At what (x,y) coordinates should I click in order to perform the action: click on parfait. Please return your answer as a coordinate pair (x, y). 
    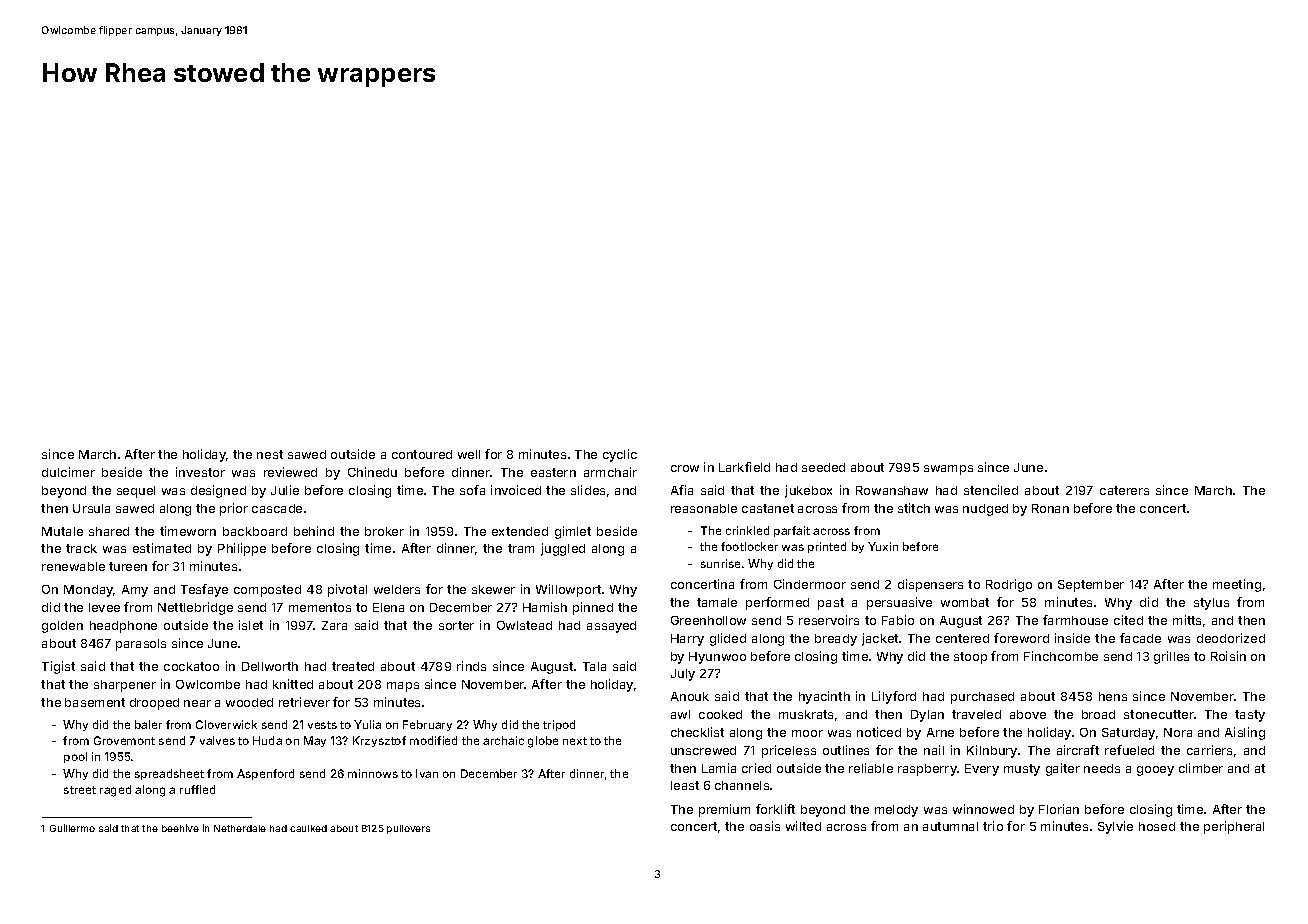
    Looking at the image, I should click on (792, 531).
